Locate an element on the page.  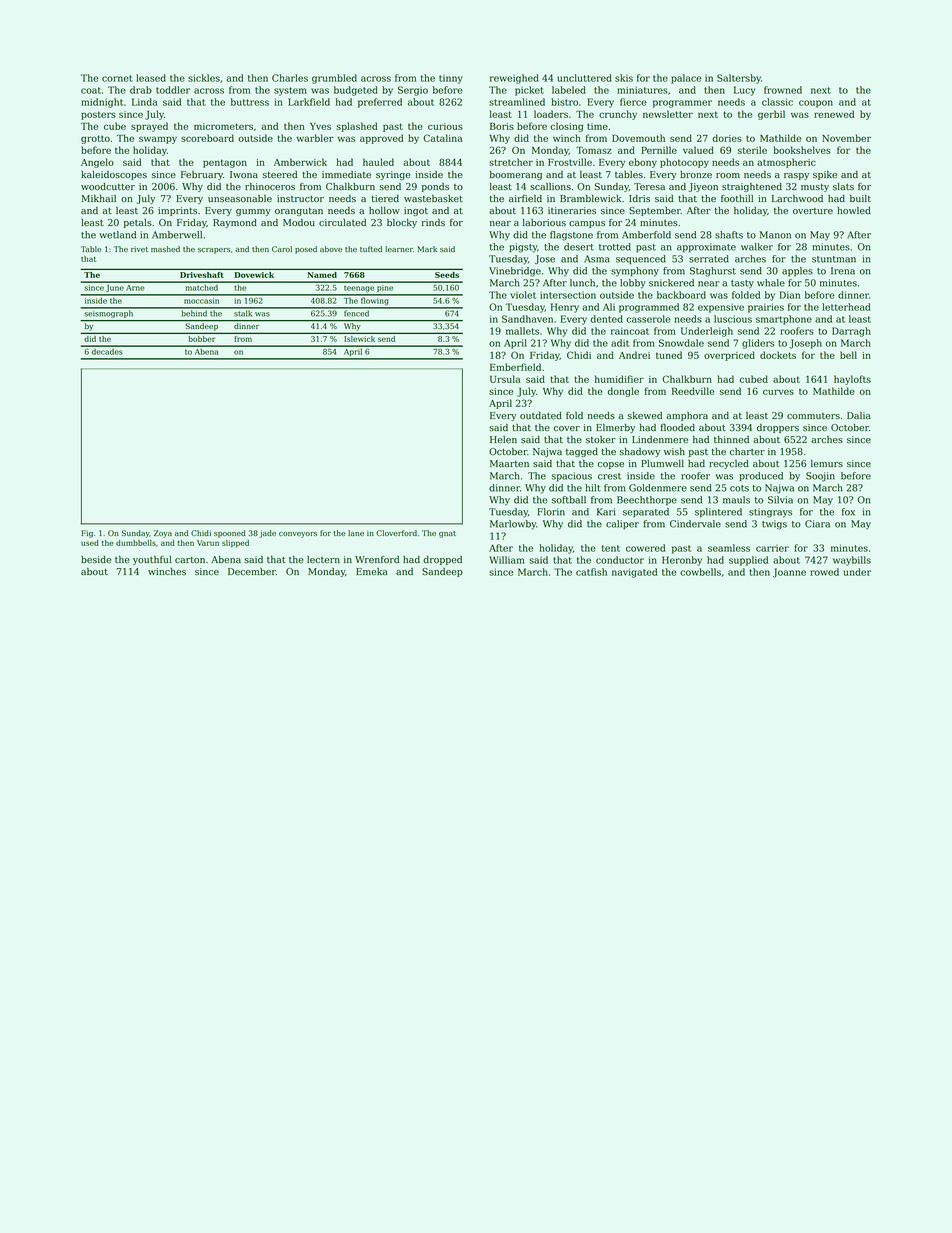
catfish is located at coordinates (591, 572).
